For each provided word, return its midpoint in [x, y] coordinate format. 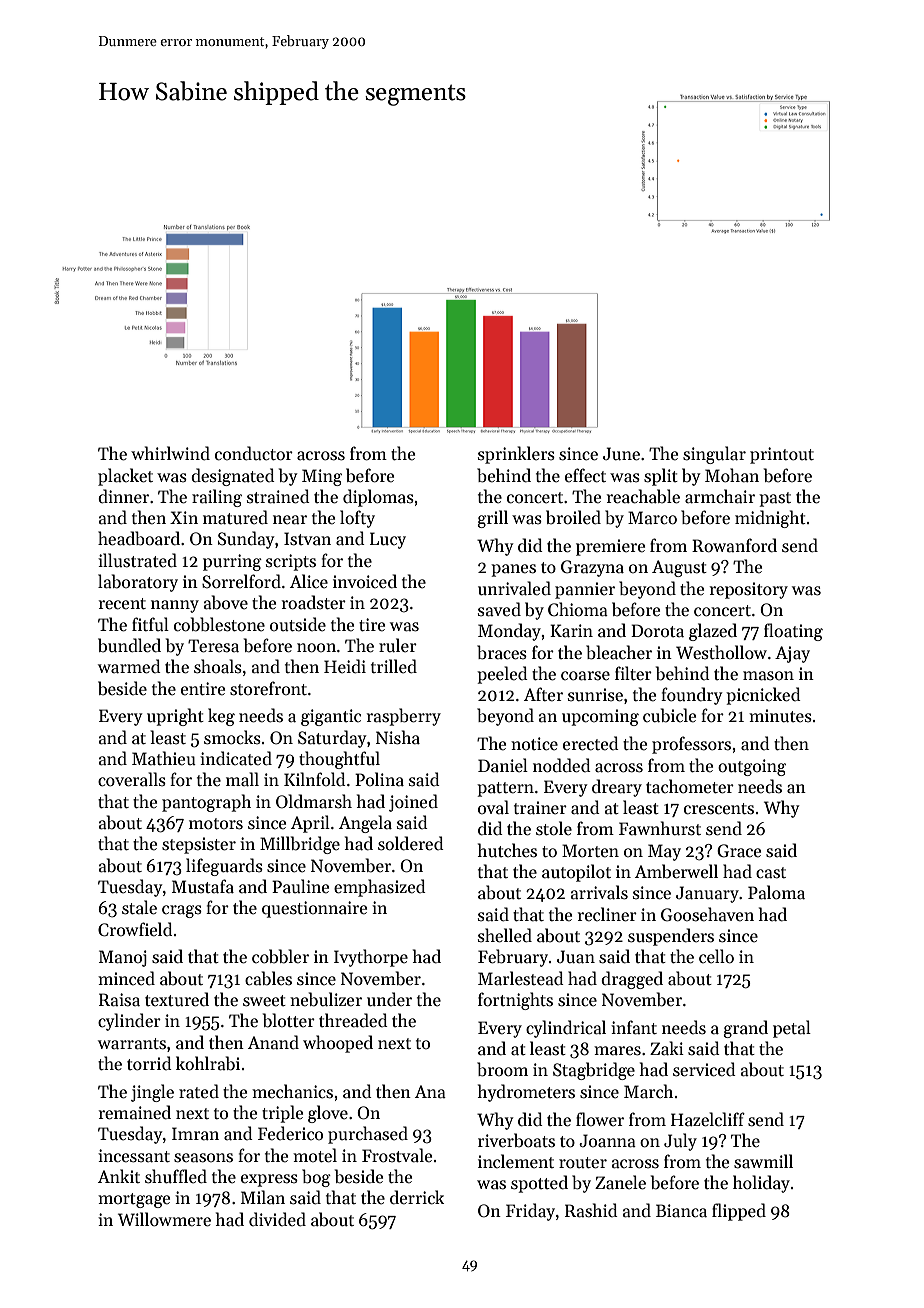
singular [714, 455]
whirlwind [170, 453]
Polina [379, 779]
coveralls [132, 779]
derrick [417, 1197]
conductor [254, 453]
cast [771, 873]
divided [277, 1219]
